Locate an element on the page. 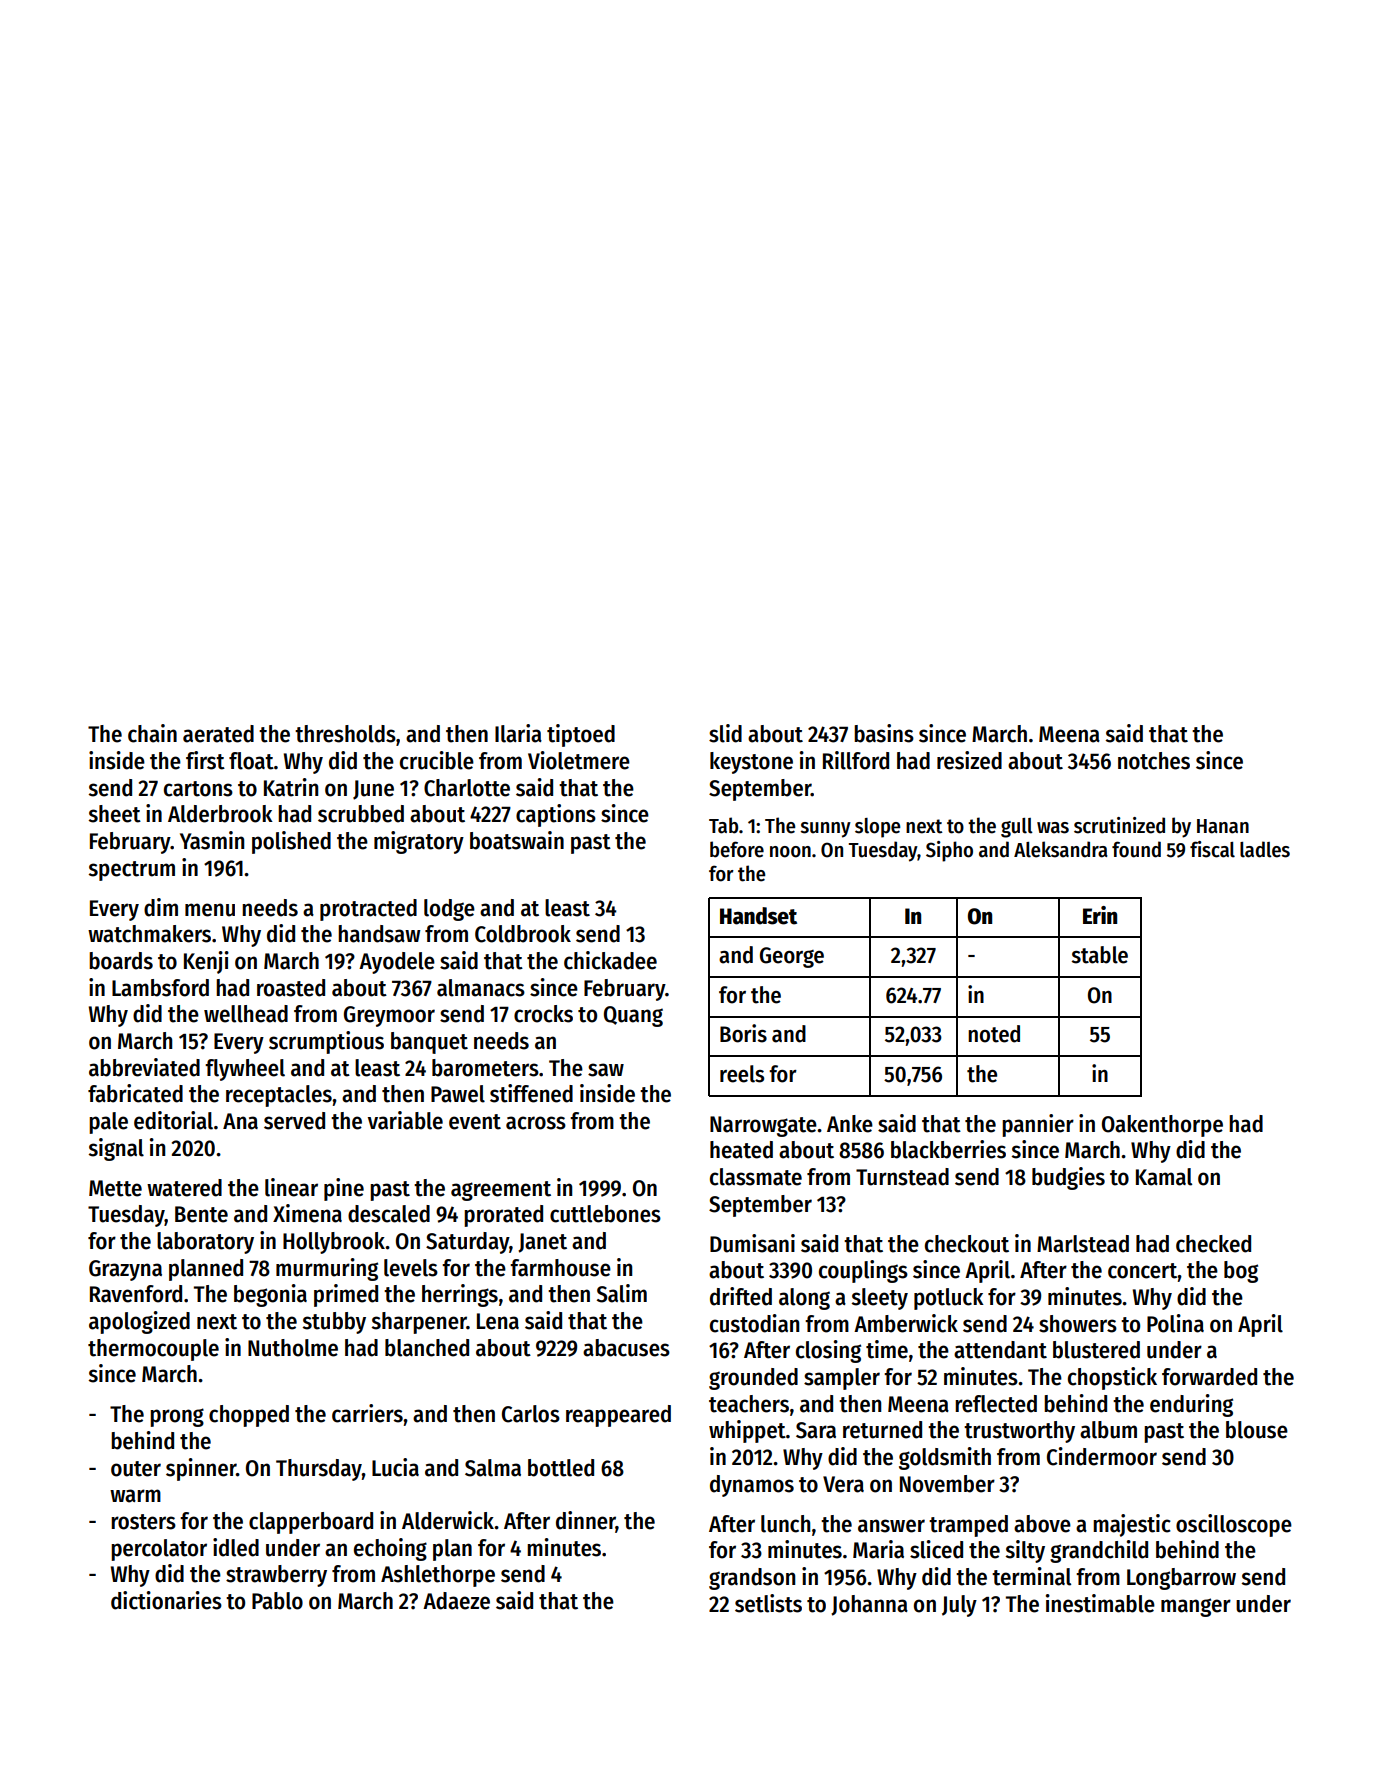  warm is located at coordinates (135, 1496).
